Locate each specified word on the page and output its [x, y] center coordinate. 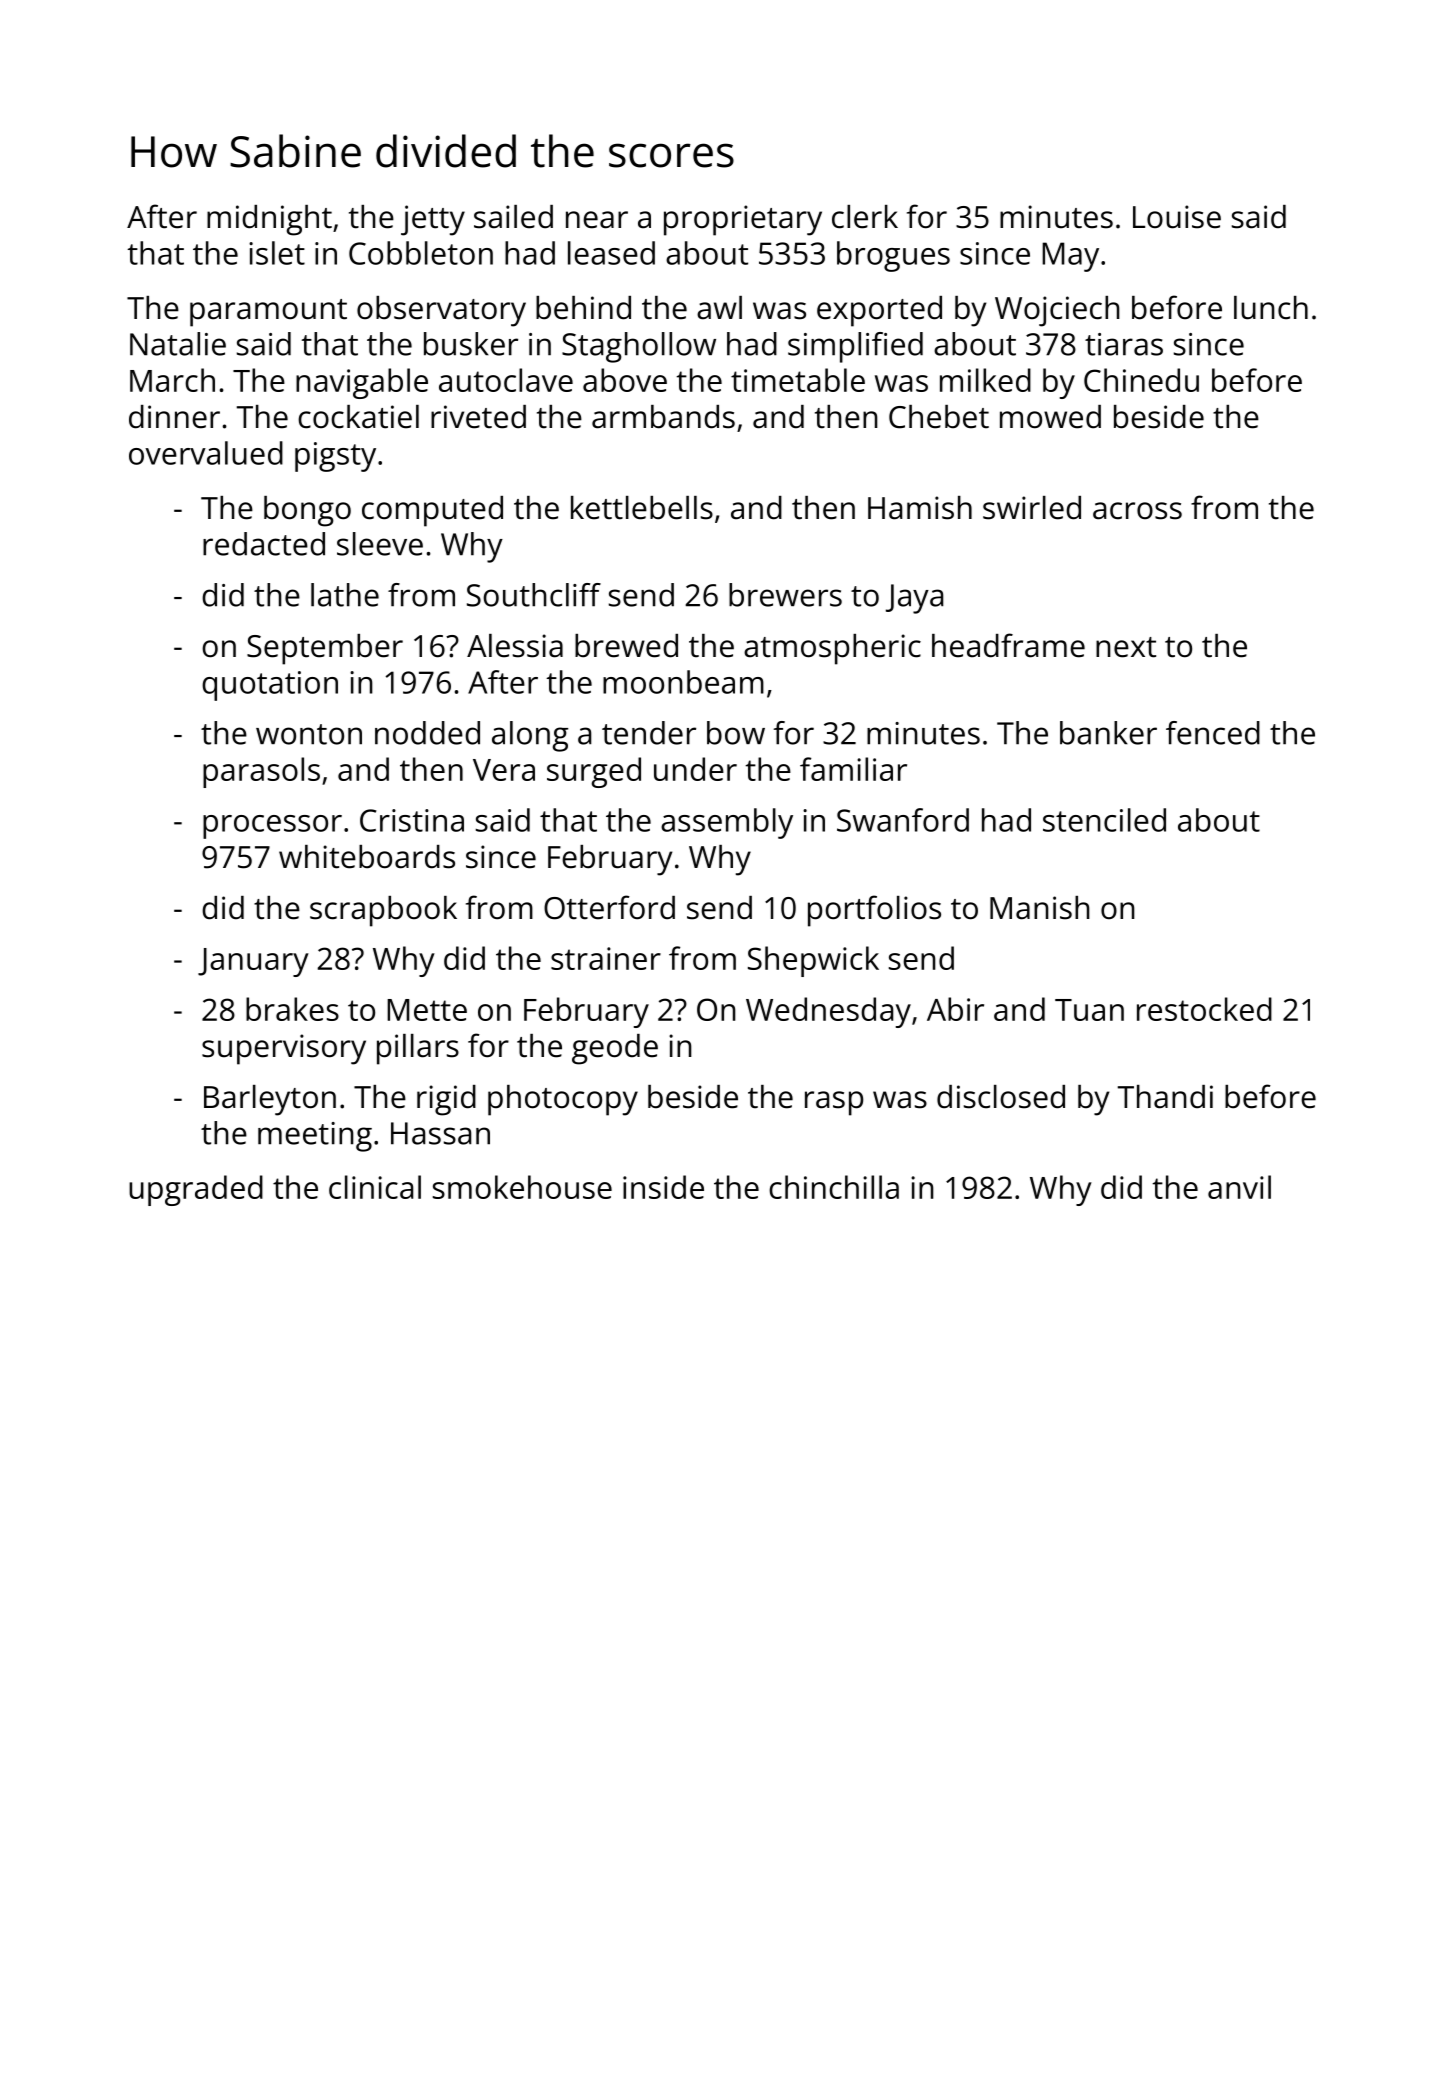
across [1137, 511]
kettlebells [642, 508]
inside [663, 1187]
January [253, 962]
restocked [1204, 1009]
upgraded [196, 1190]
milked [985, 380]
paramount [268, 313]
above [625, 380]
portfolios [874, 911]
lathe [345, 595]
